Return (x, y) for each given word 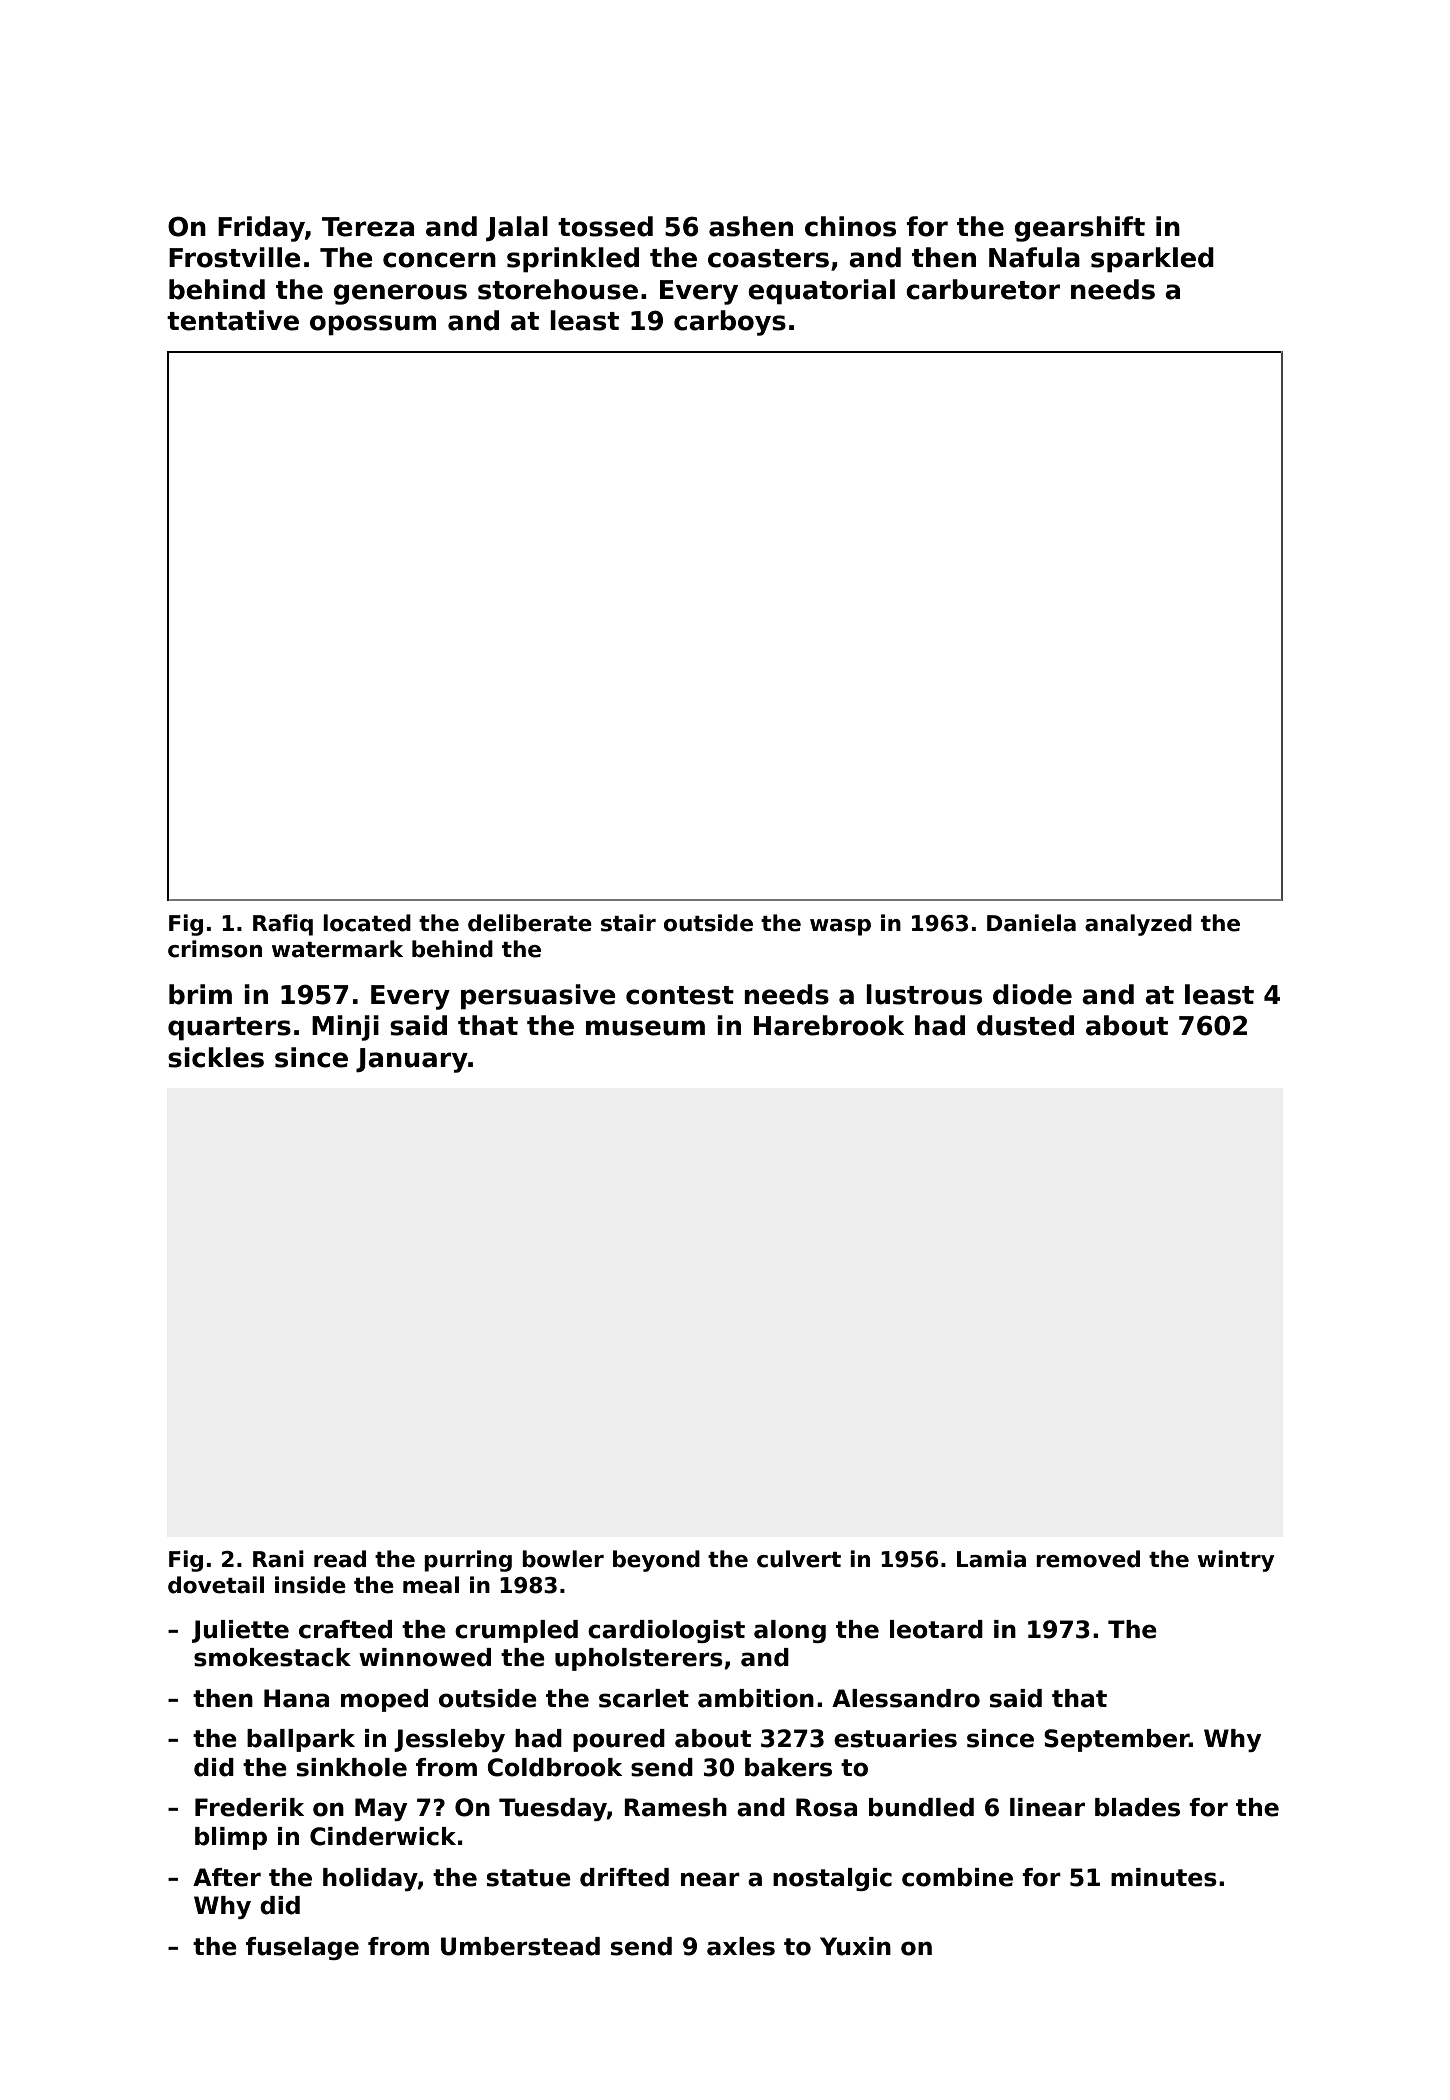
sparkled (1152, 260)
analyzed (1138, 925)
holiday (370, 1879)
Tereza (368, 227)
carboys (730, 323)
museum (645, 1028)
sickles (216, 1057)
